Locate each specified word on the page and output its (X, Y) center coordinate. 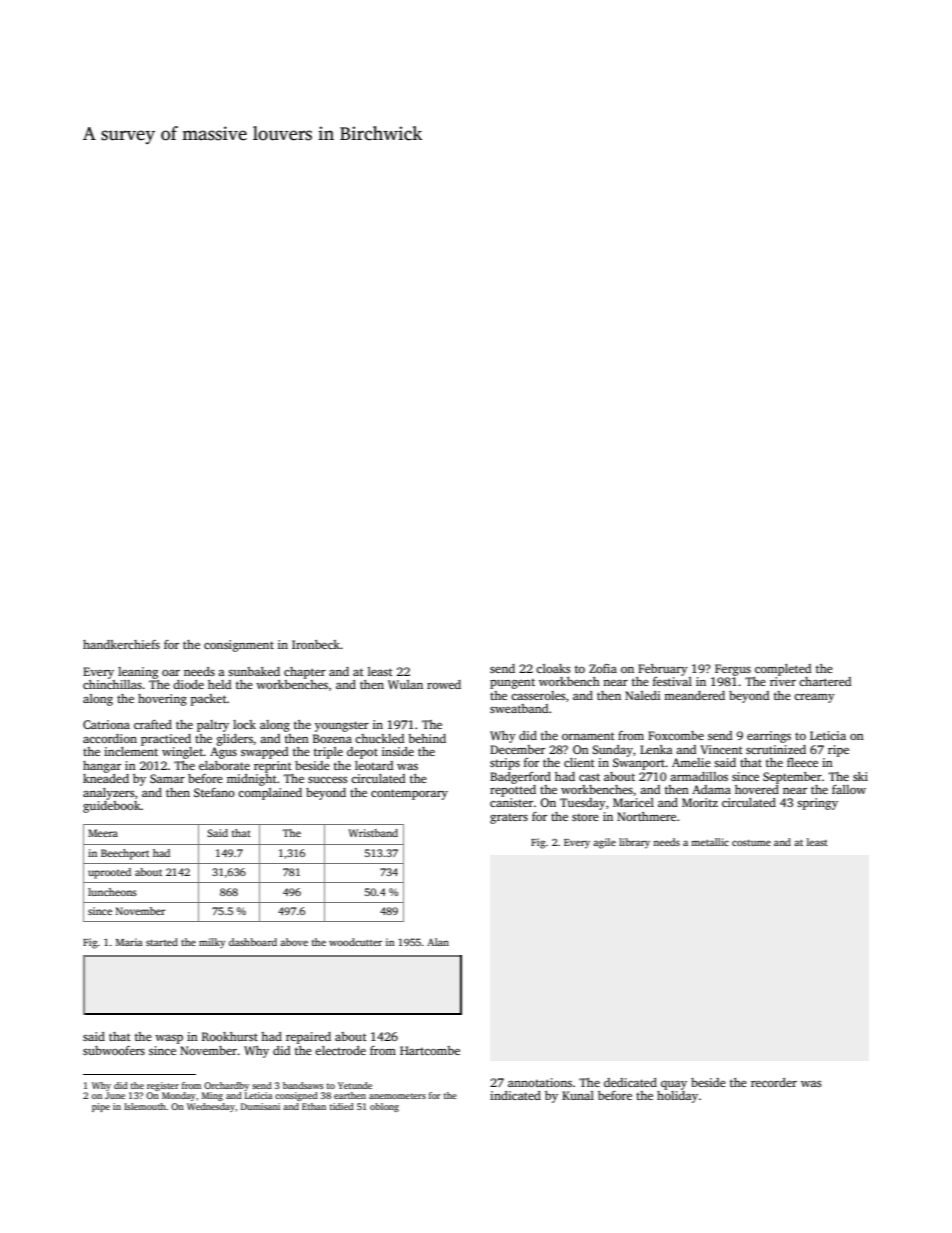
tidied (342, 1106)
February (663, 670)
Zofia (603, 668)
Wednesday (211, 1107)
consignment (239, 646)
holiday (677, 1097)
